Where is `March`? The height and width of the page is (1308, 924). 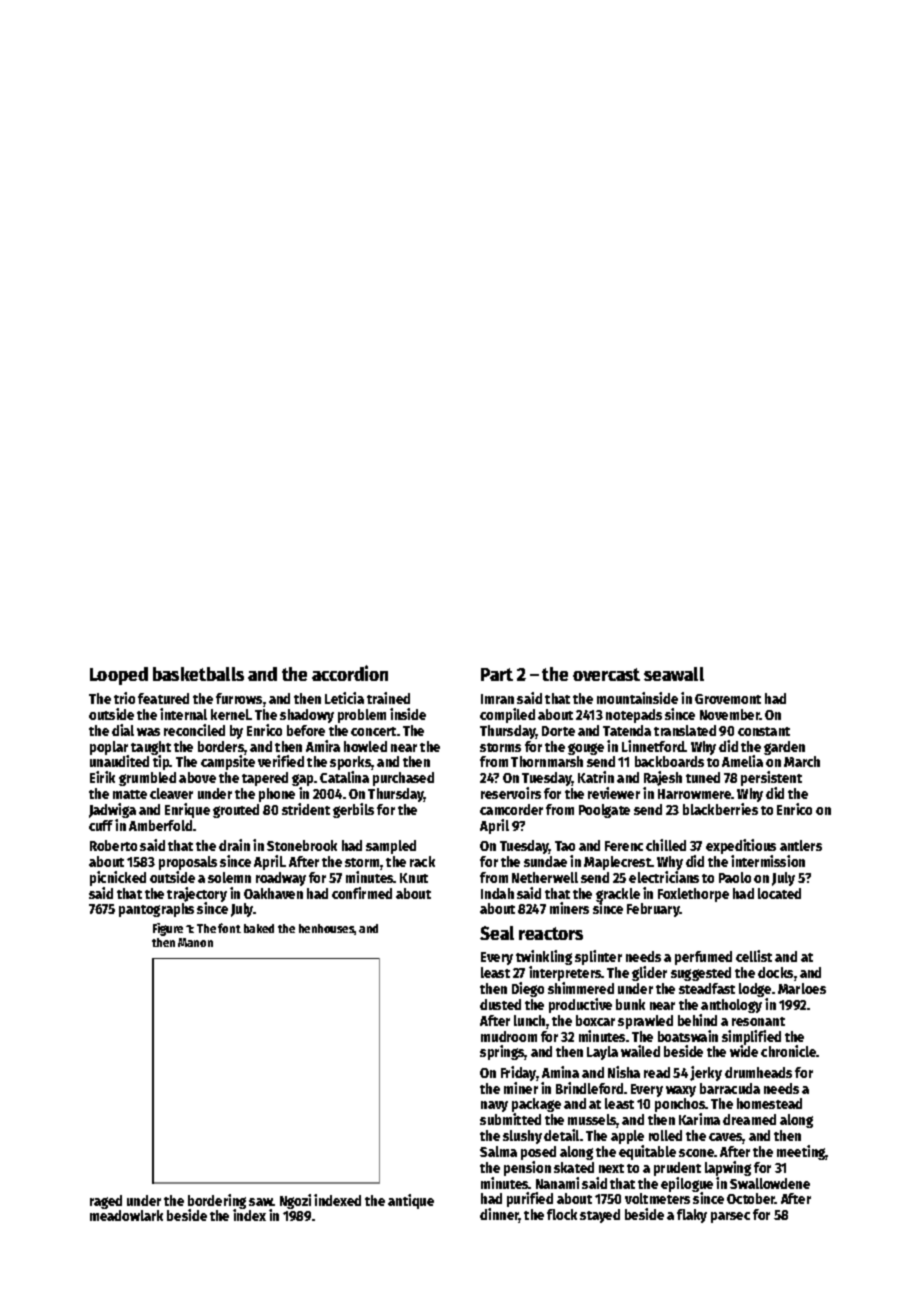
March is located at coordinates (802, 761).
